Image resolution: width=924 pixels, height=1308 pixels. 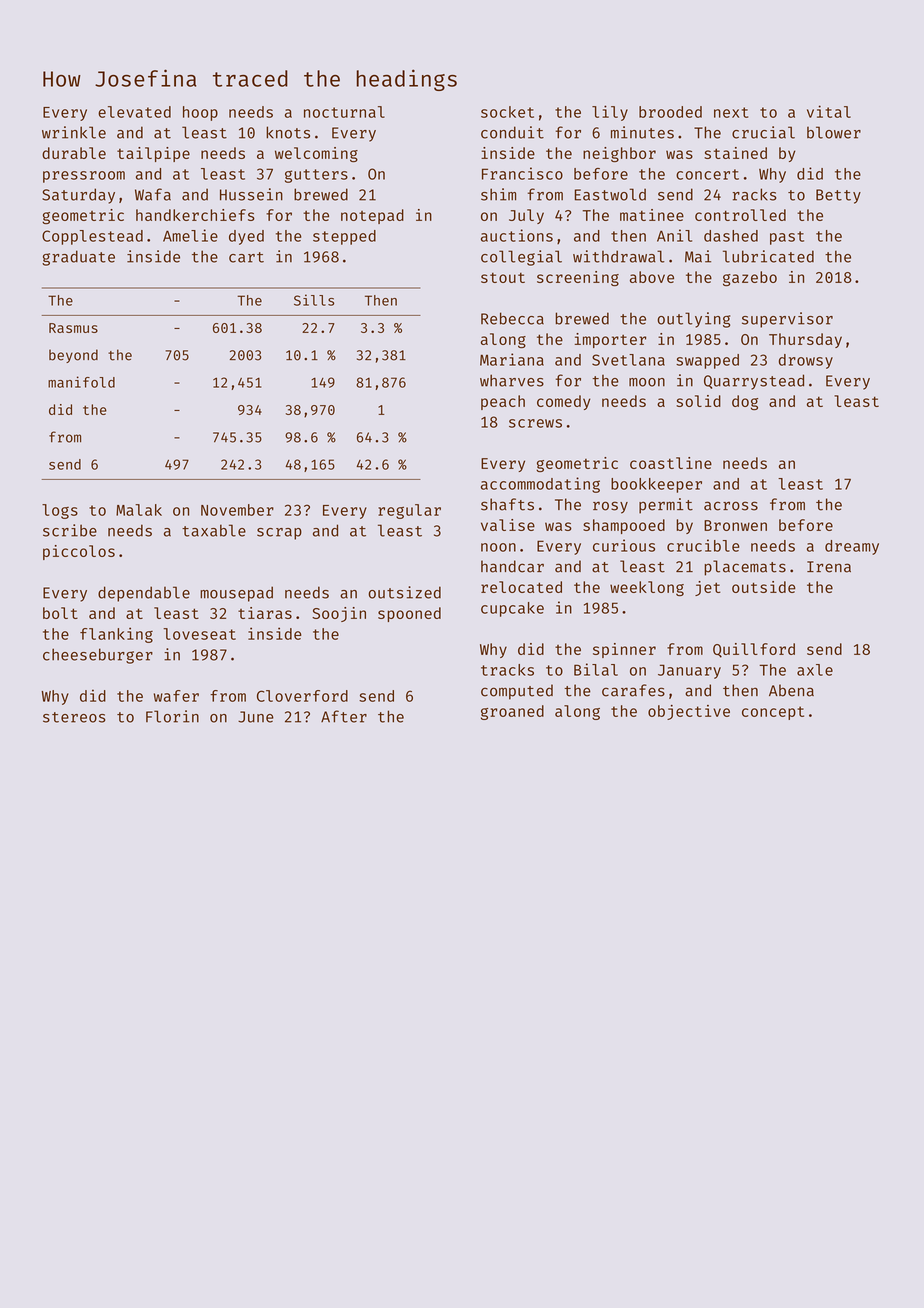 I want to click on Irena, so click(x=829, y=567).
